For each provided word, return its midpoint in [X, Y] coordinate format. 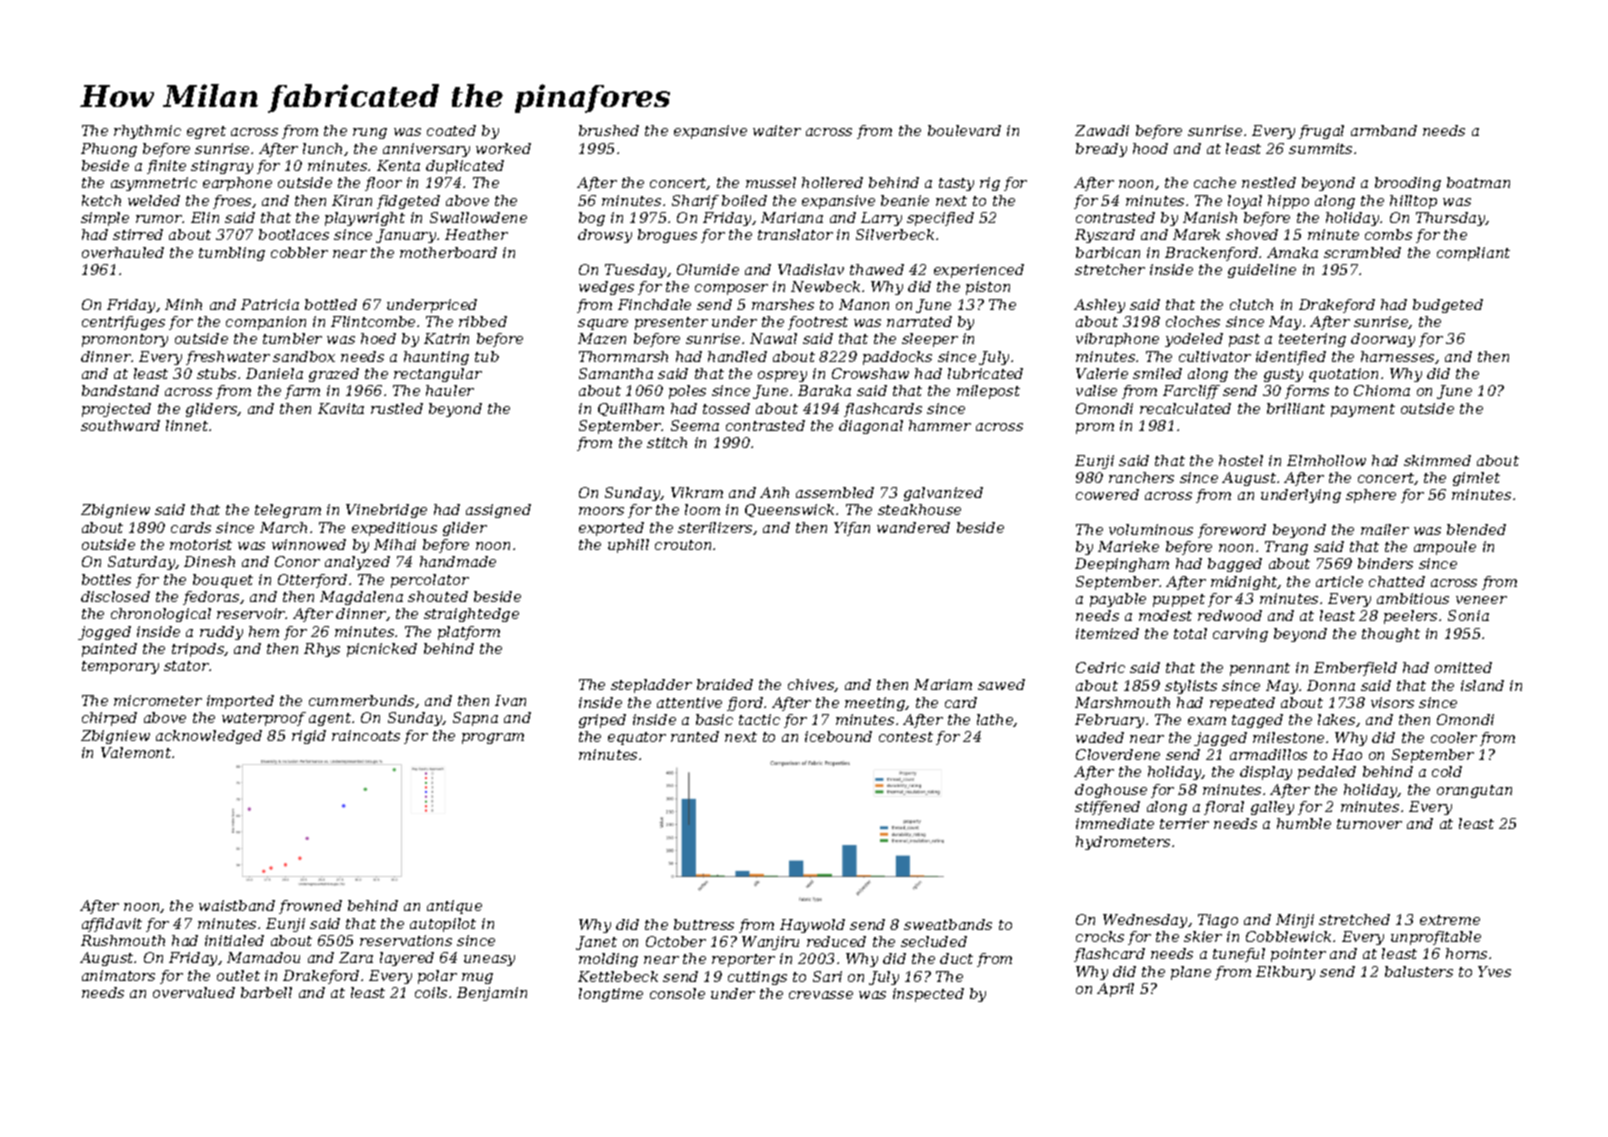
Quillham [631, 409]
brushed [609, 130]
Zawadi [1102, 130]
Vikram [697, 492]
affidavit [112, 925]
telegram [288, 511]
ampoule [1445, 548]
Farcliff [1191, 392]
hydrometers [1123, 843]
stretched [1354, 919]
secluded [934, 941]
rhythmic [147, 132]
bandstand [120, 390]
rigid [309, 737]
